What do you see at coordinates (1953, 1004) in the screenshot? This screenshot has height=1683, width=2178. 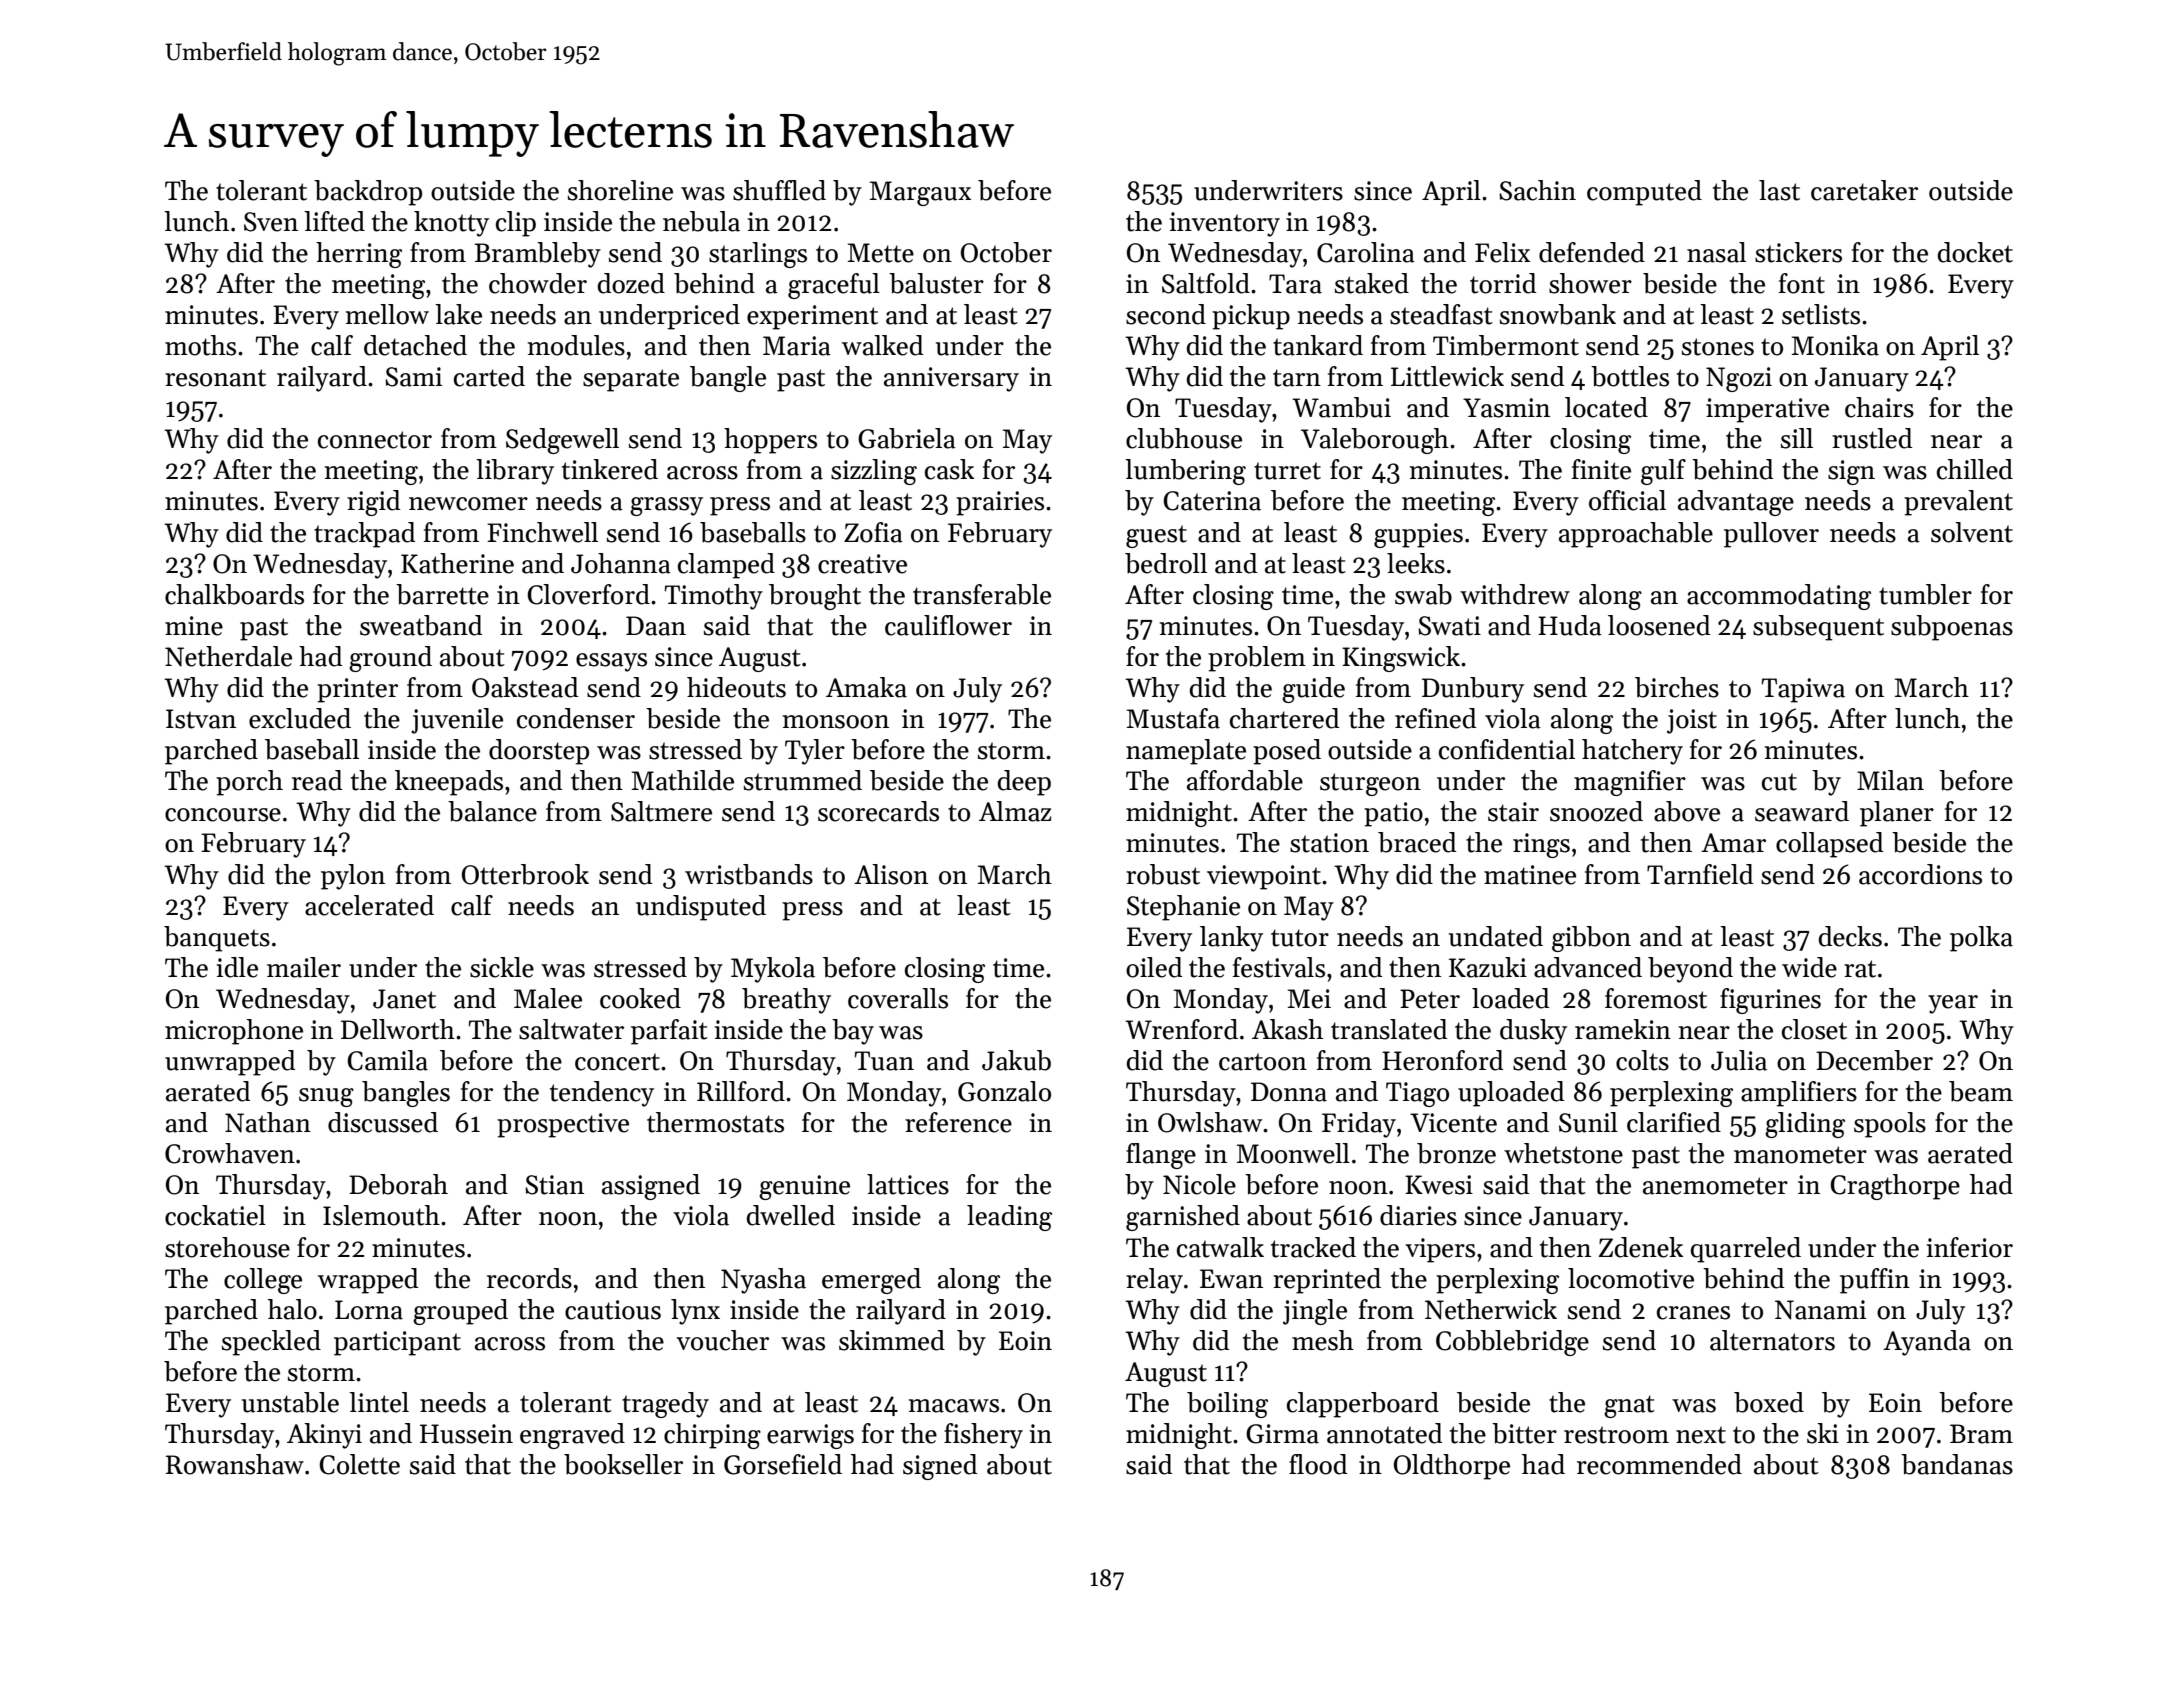 I see `year` at bounding box center [1953, 1004].
